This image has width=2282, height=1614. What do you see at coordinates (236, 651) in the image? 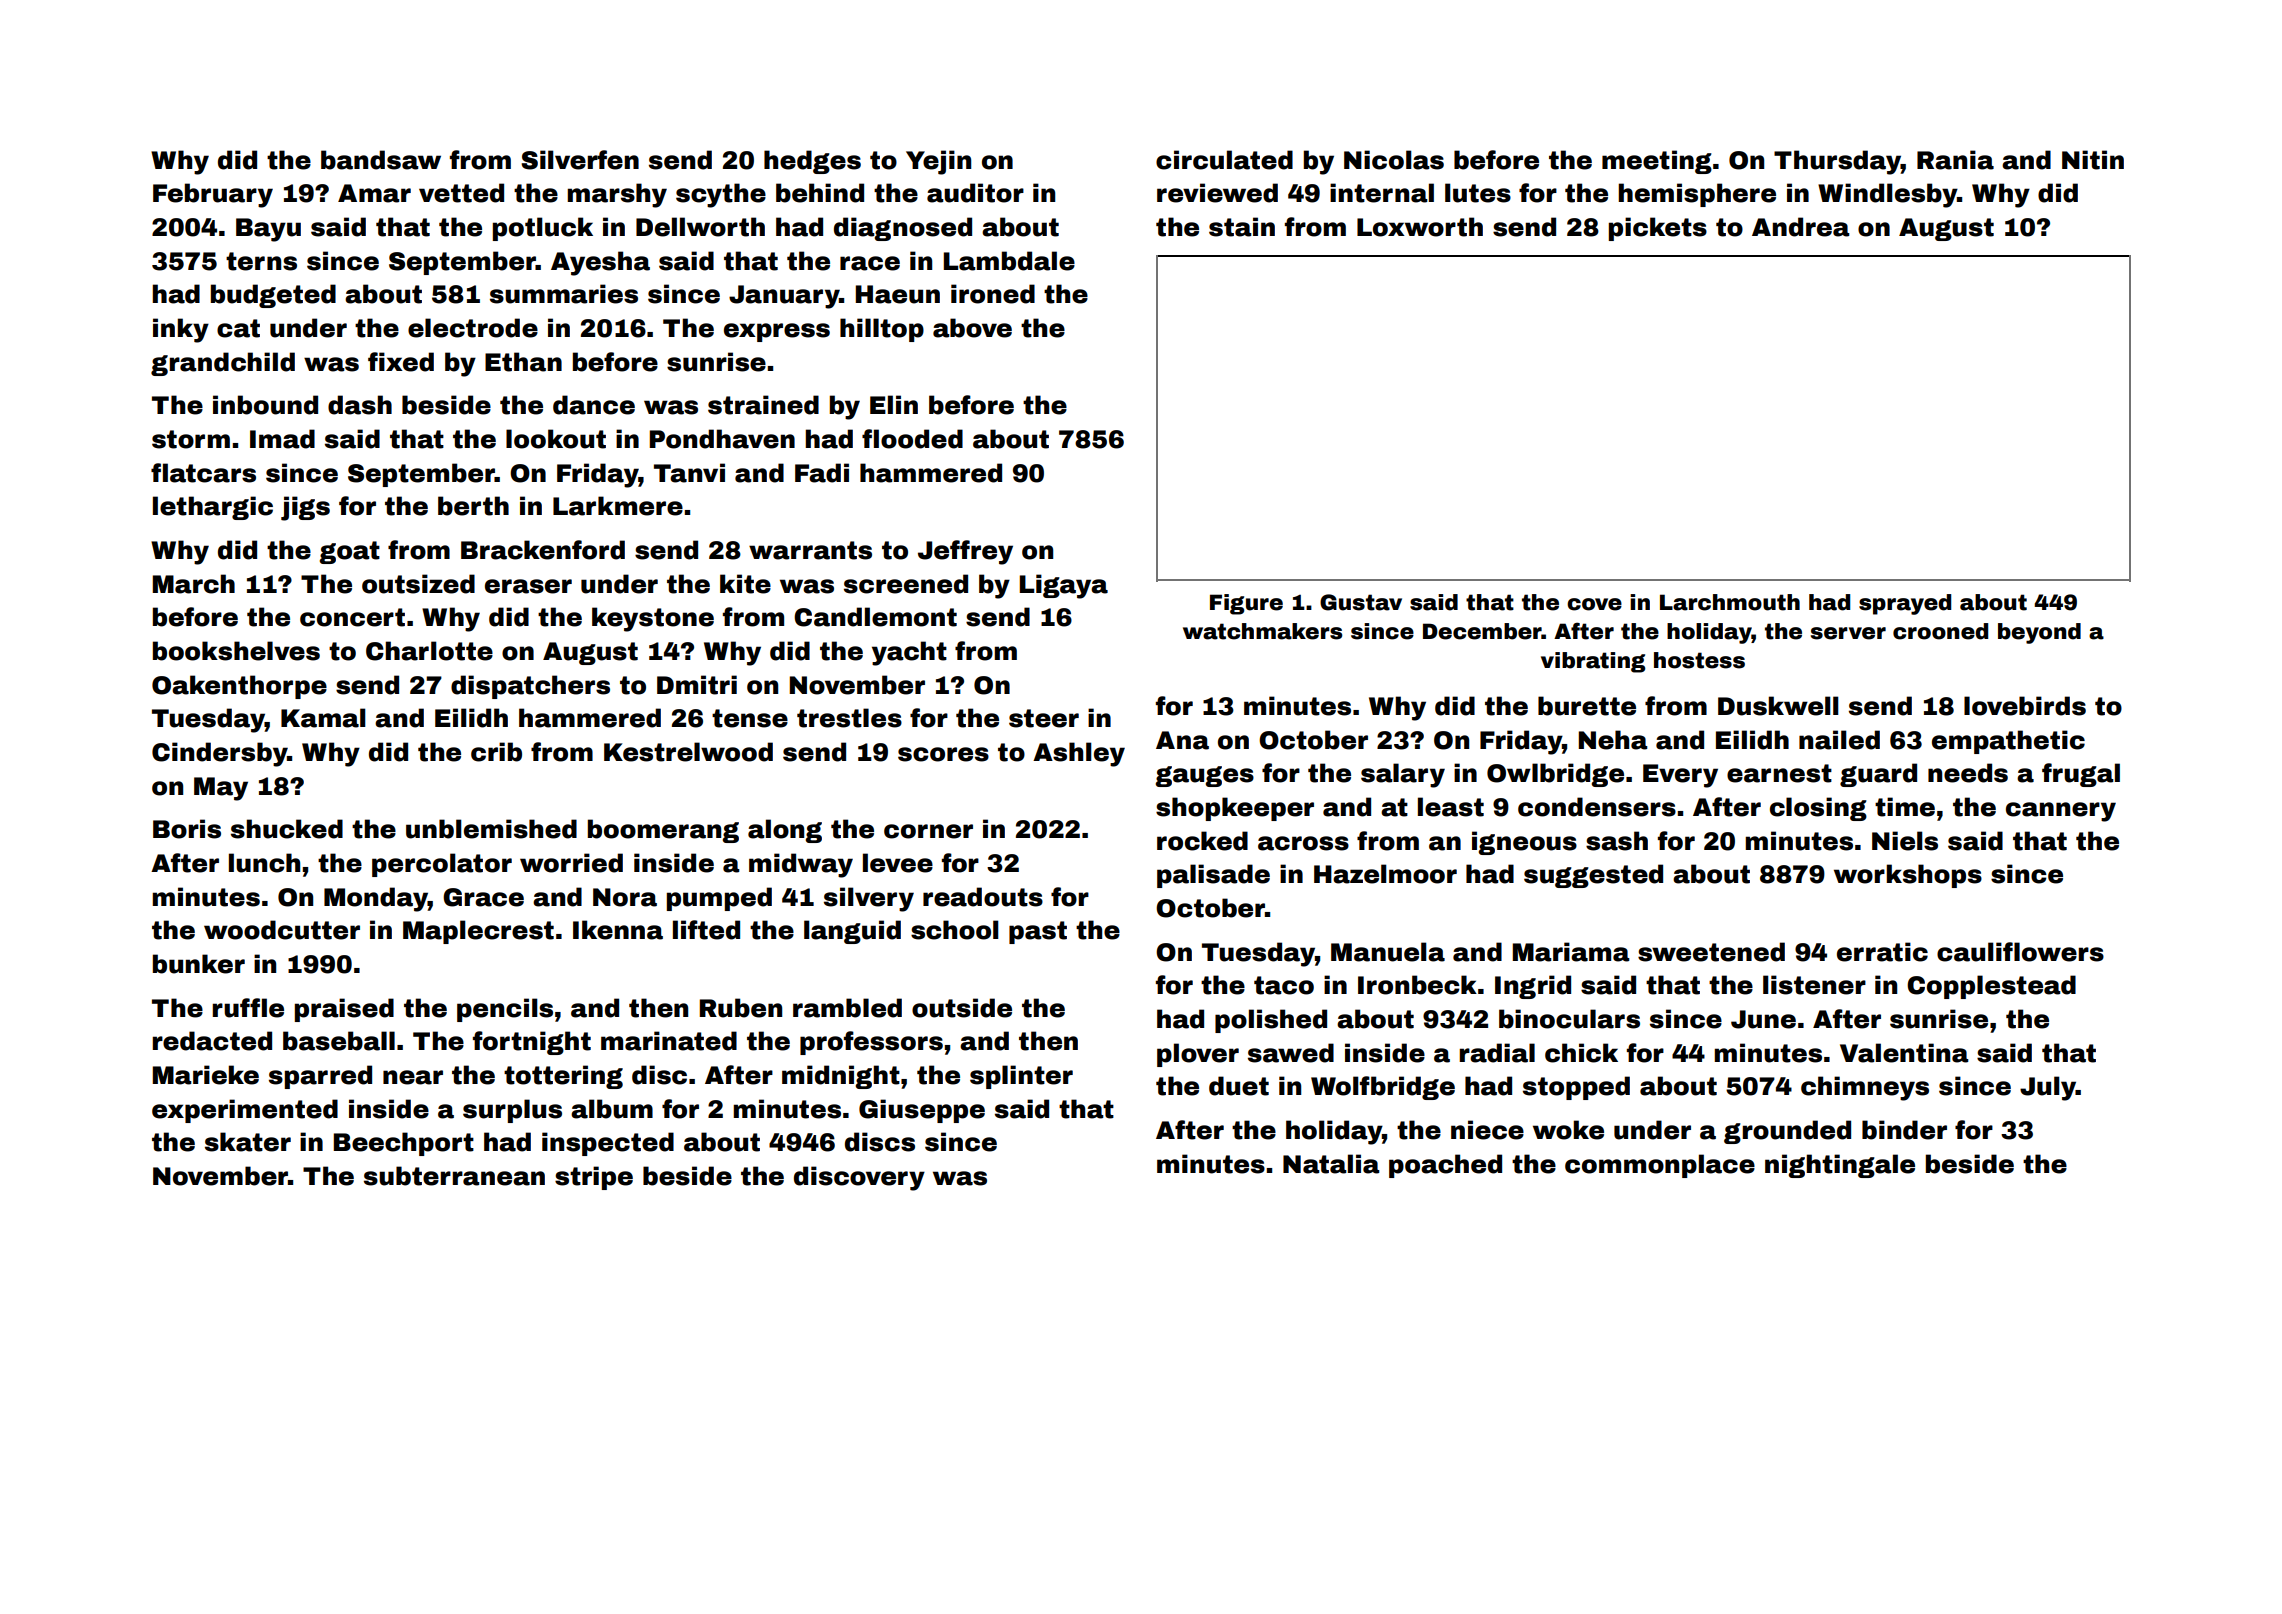
I see `bookshelves` at bounding box center [236, 651].
